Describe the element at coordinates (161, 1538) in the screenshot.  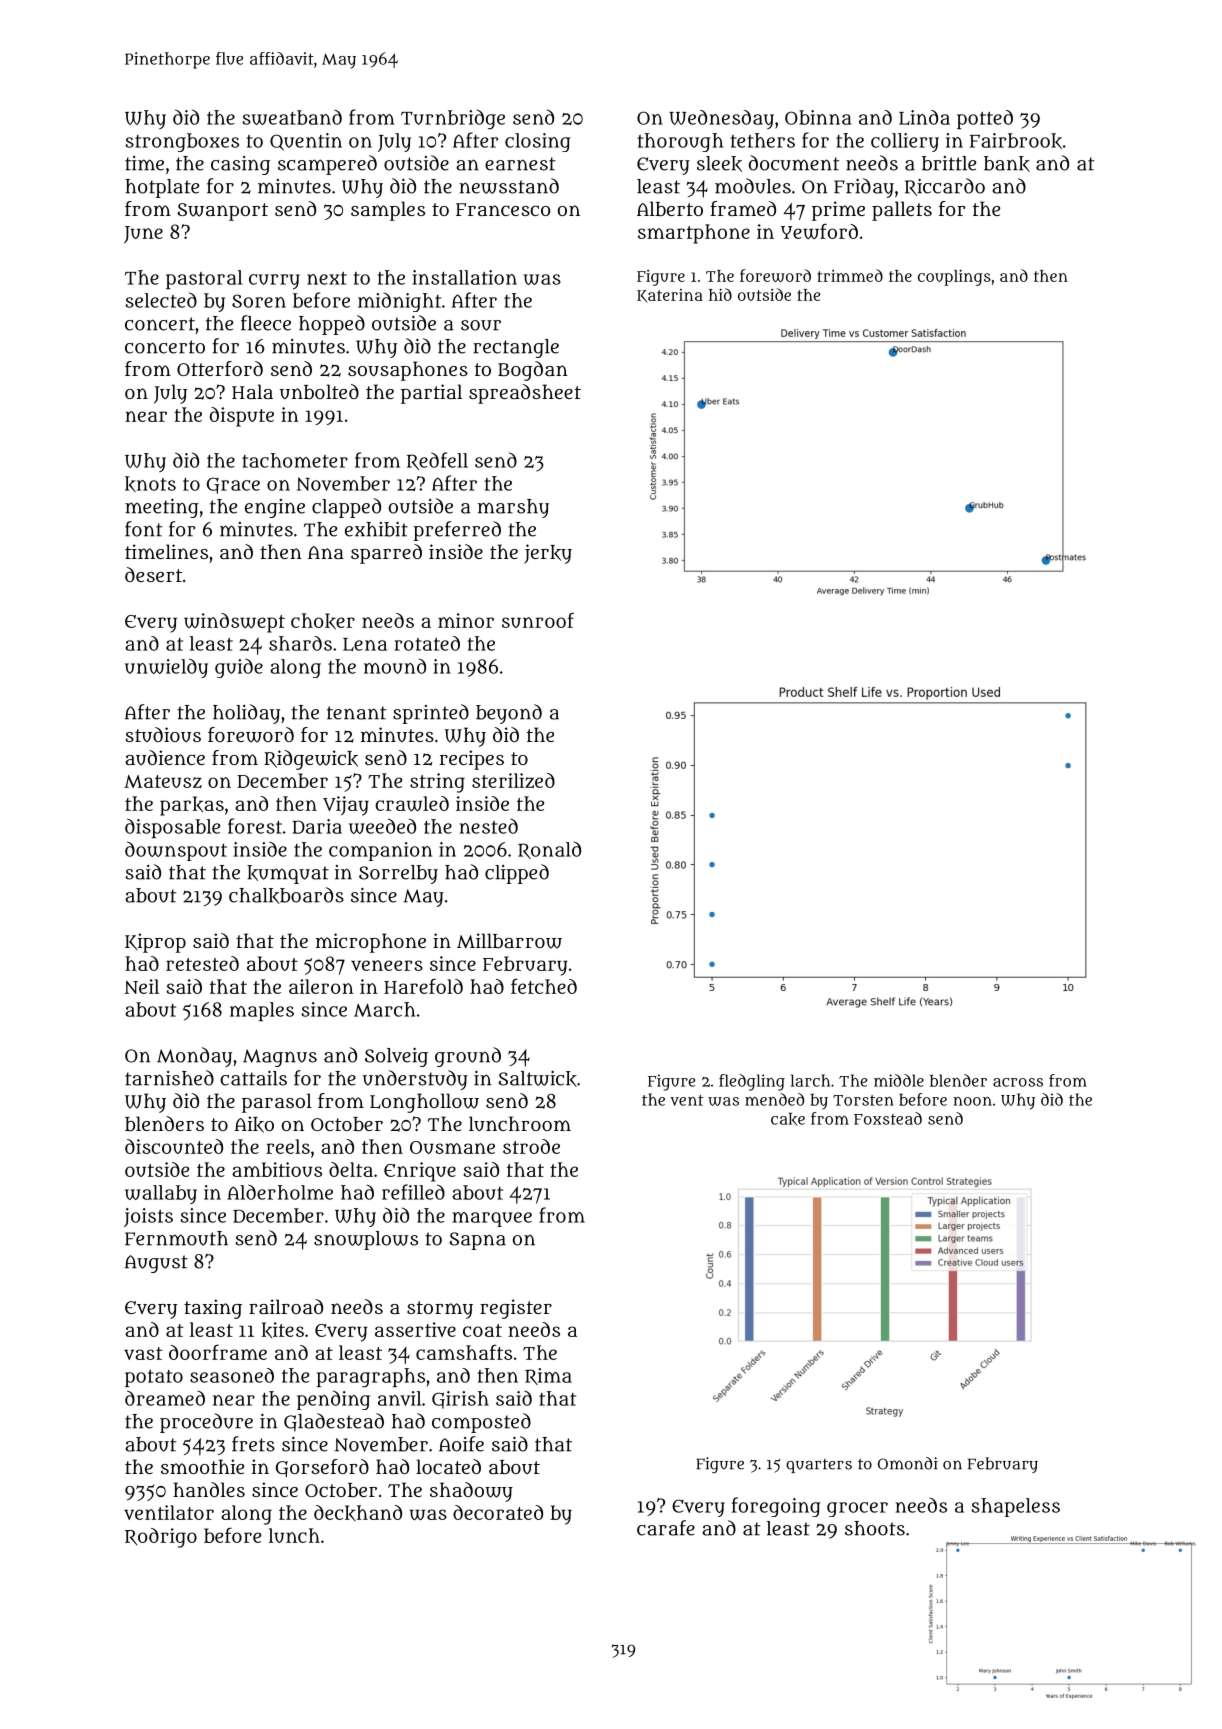
I see `Rodrigo` at that location.
